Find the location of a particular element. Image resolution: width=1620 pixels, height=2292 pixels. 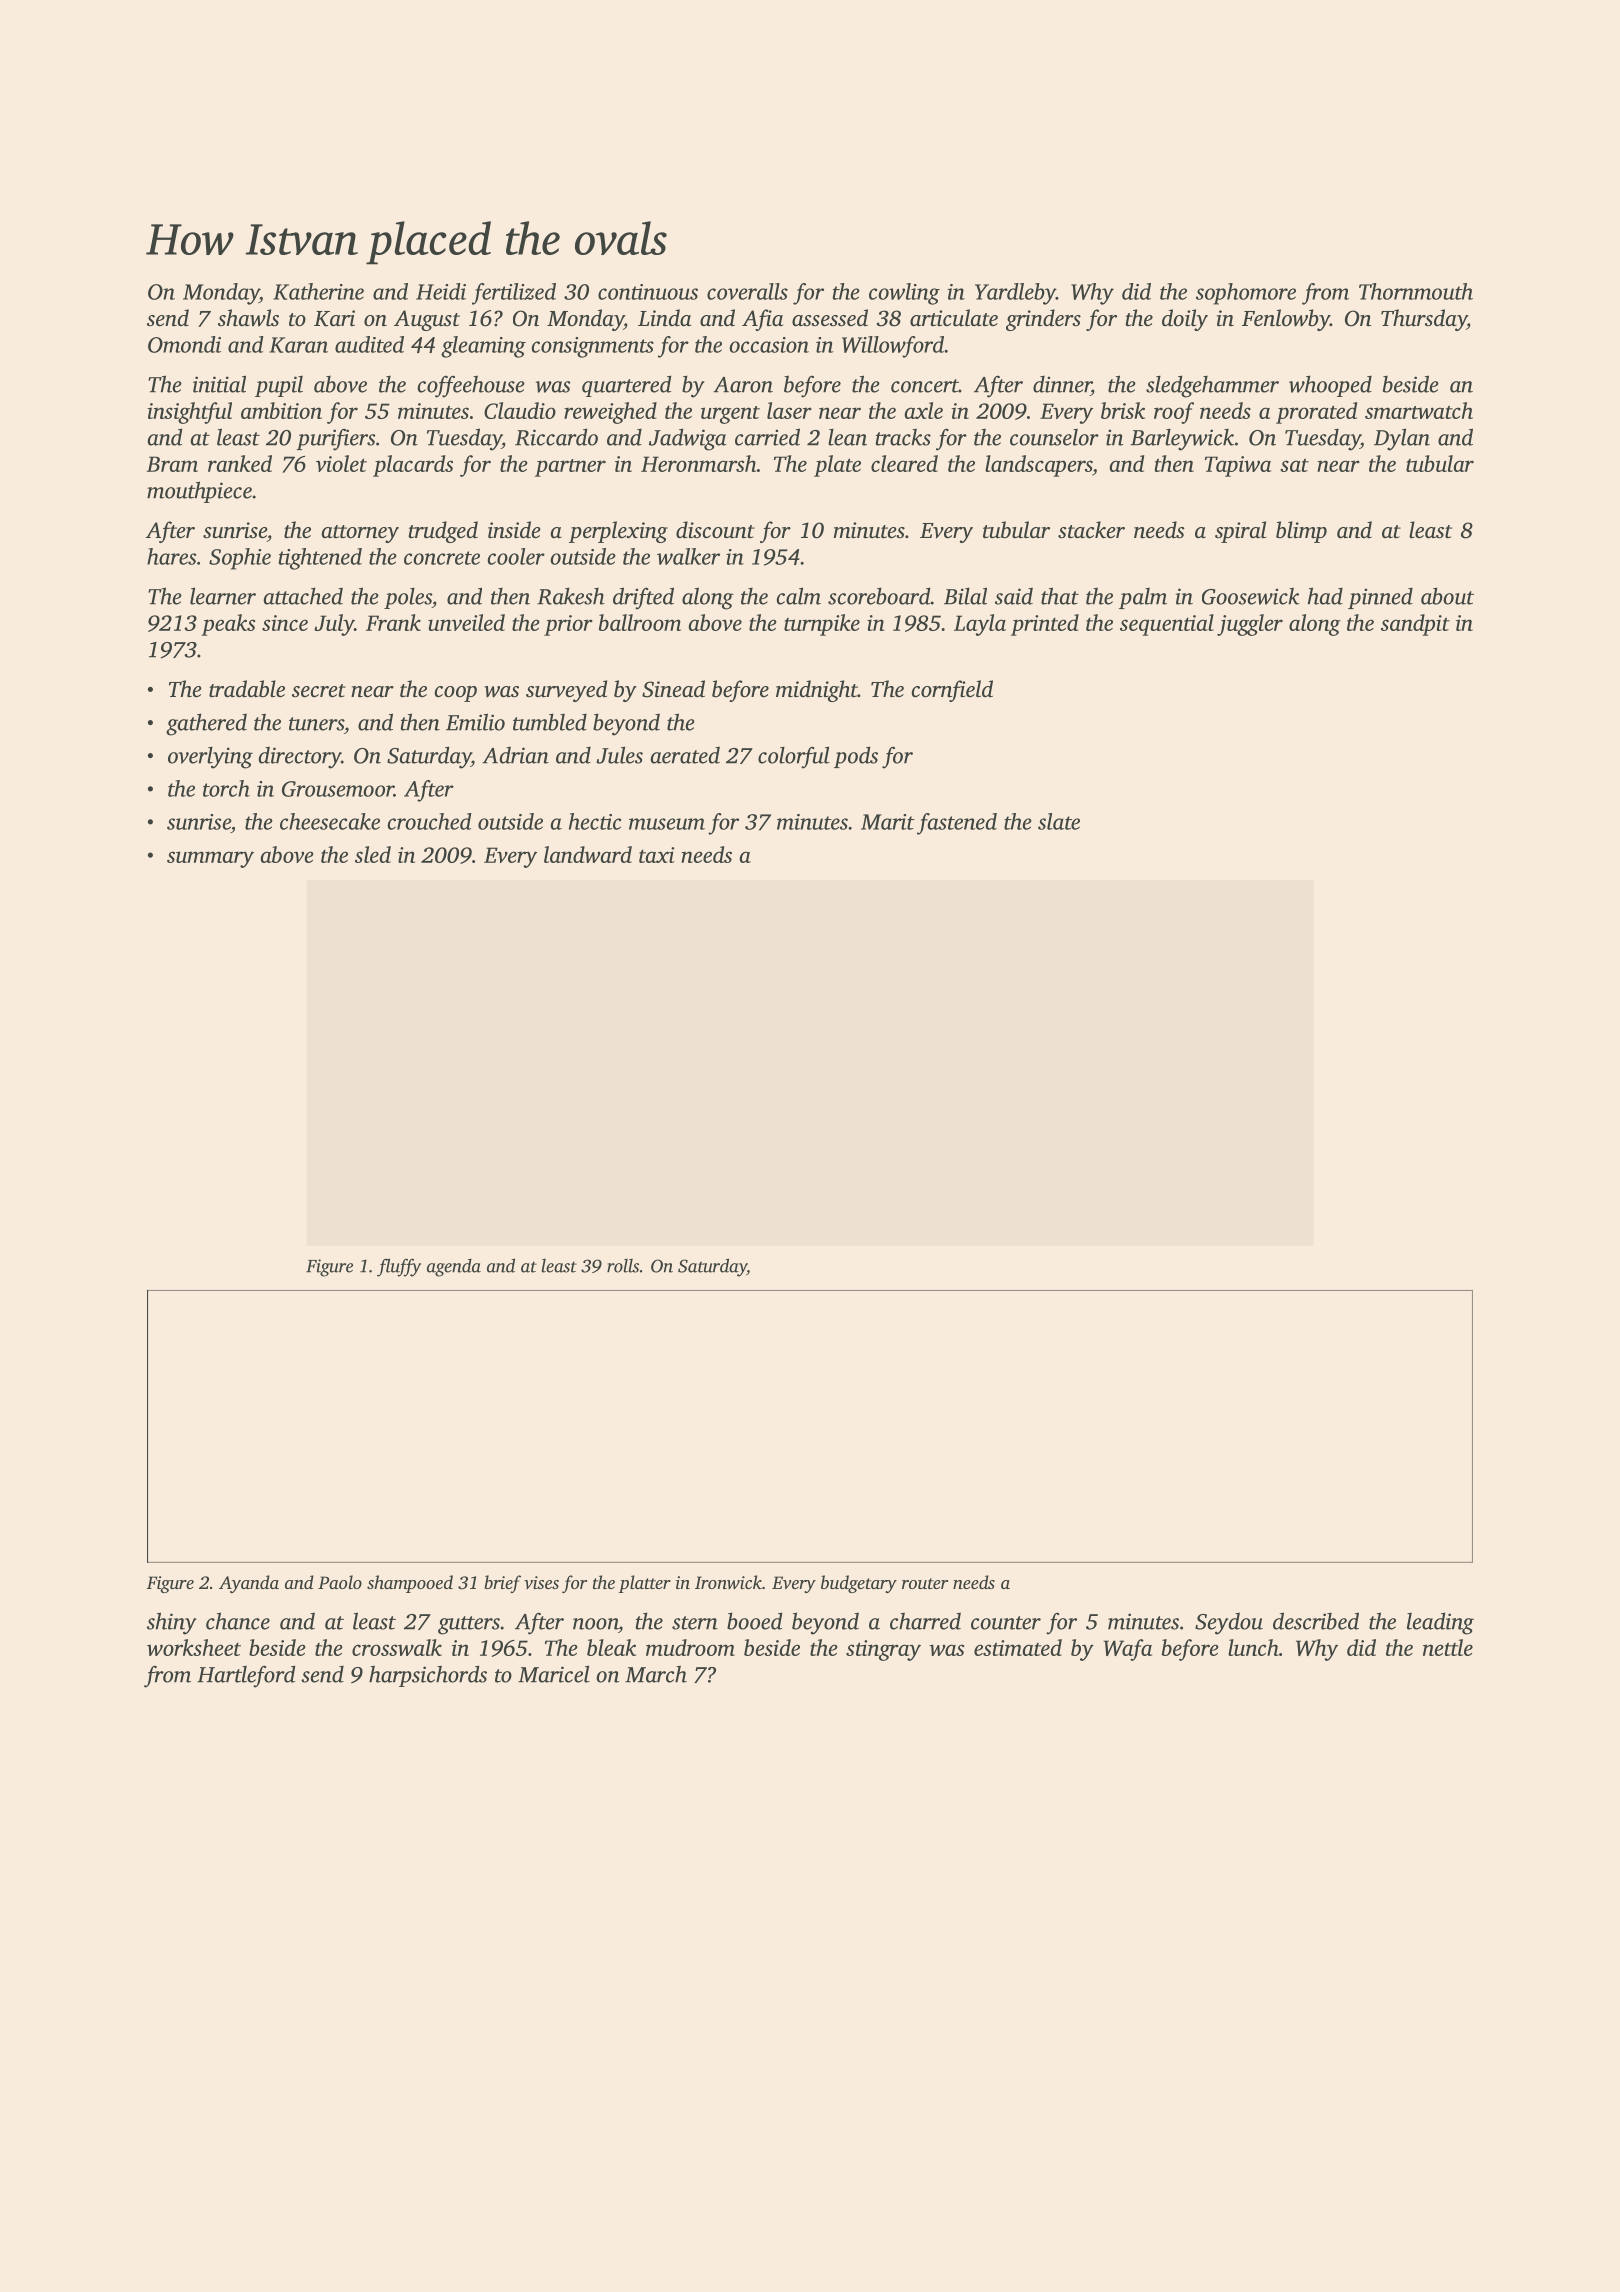

Maricel is located at coordinates (554, 1674).
